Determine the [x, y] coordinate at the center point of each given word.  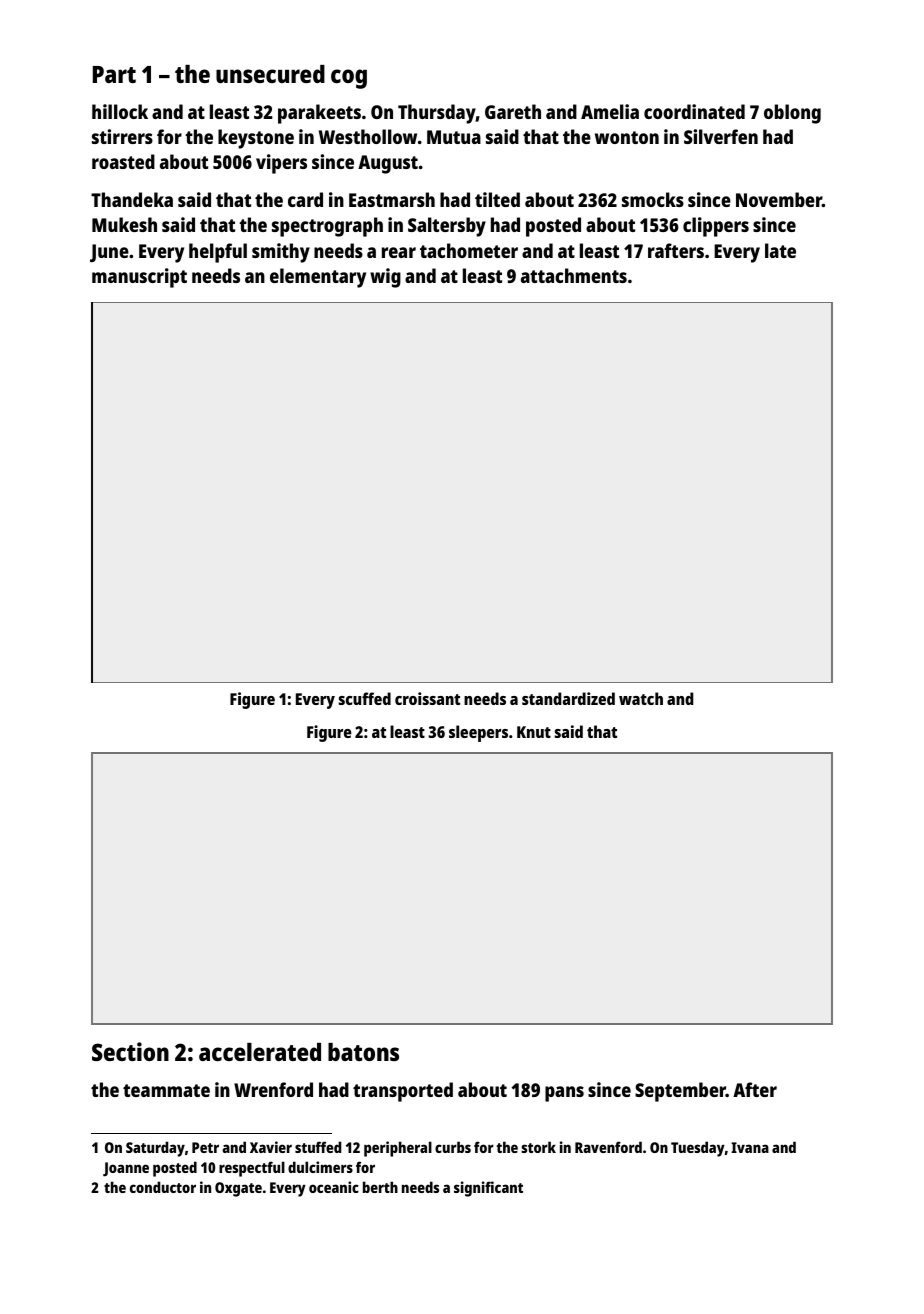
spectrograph [327, 227]
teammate [166, 1090]
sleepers [478, 733]
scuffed [365, 698]
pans [564, 1094]
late [780, 250]
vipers [281, 164]
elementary [318, 278]
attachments [574, 275]
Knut [534, 732]
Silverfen [721, 136]
